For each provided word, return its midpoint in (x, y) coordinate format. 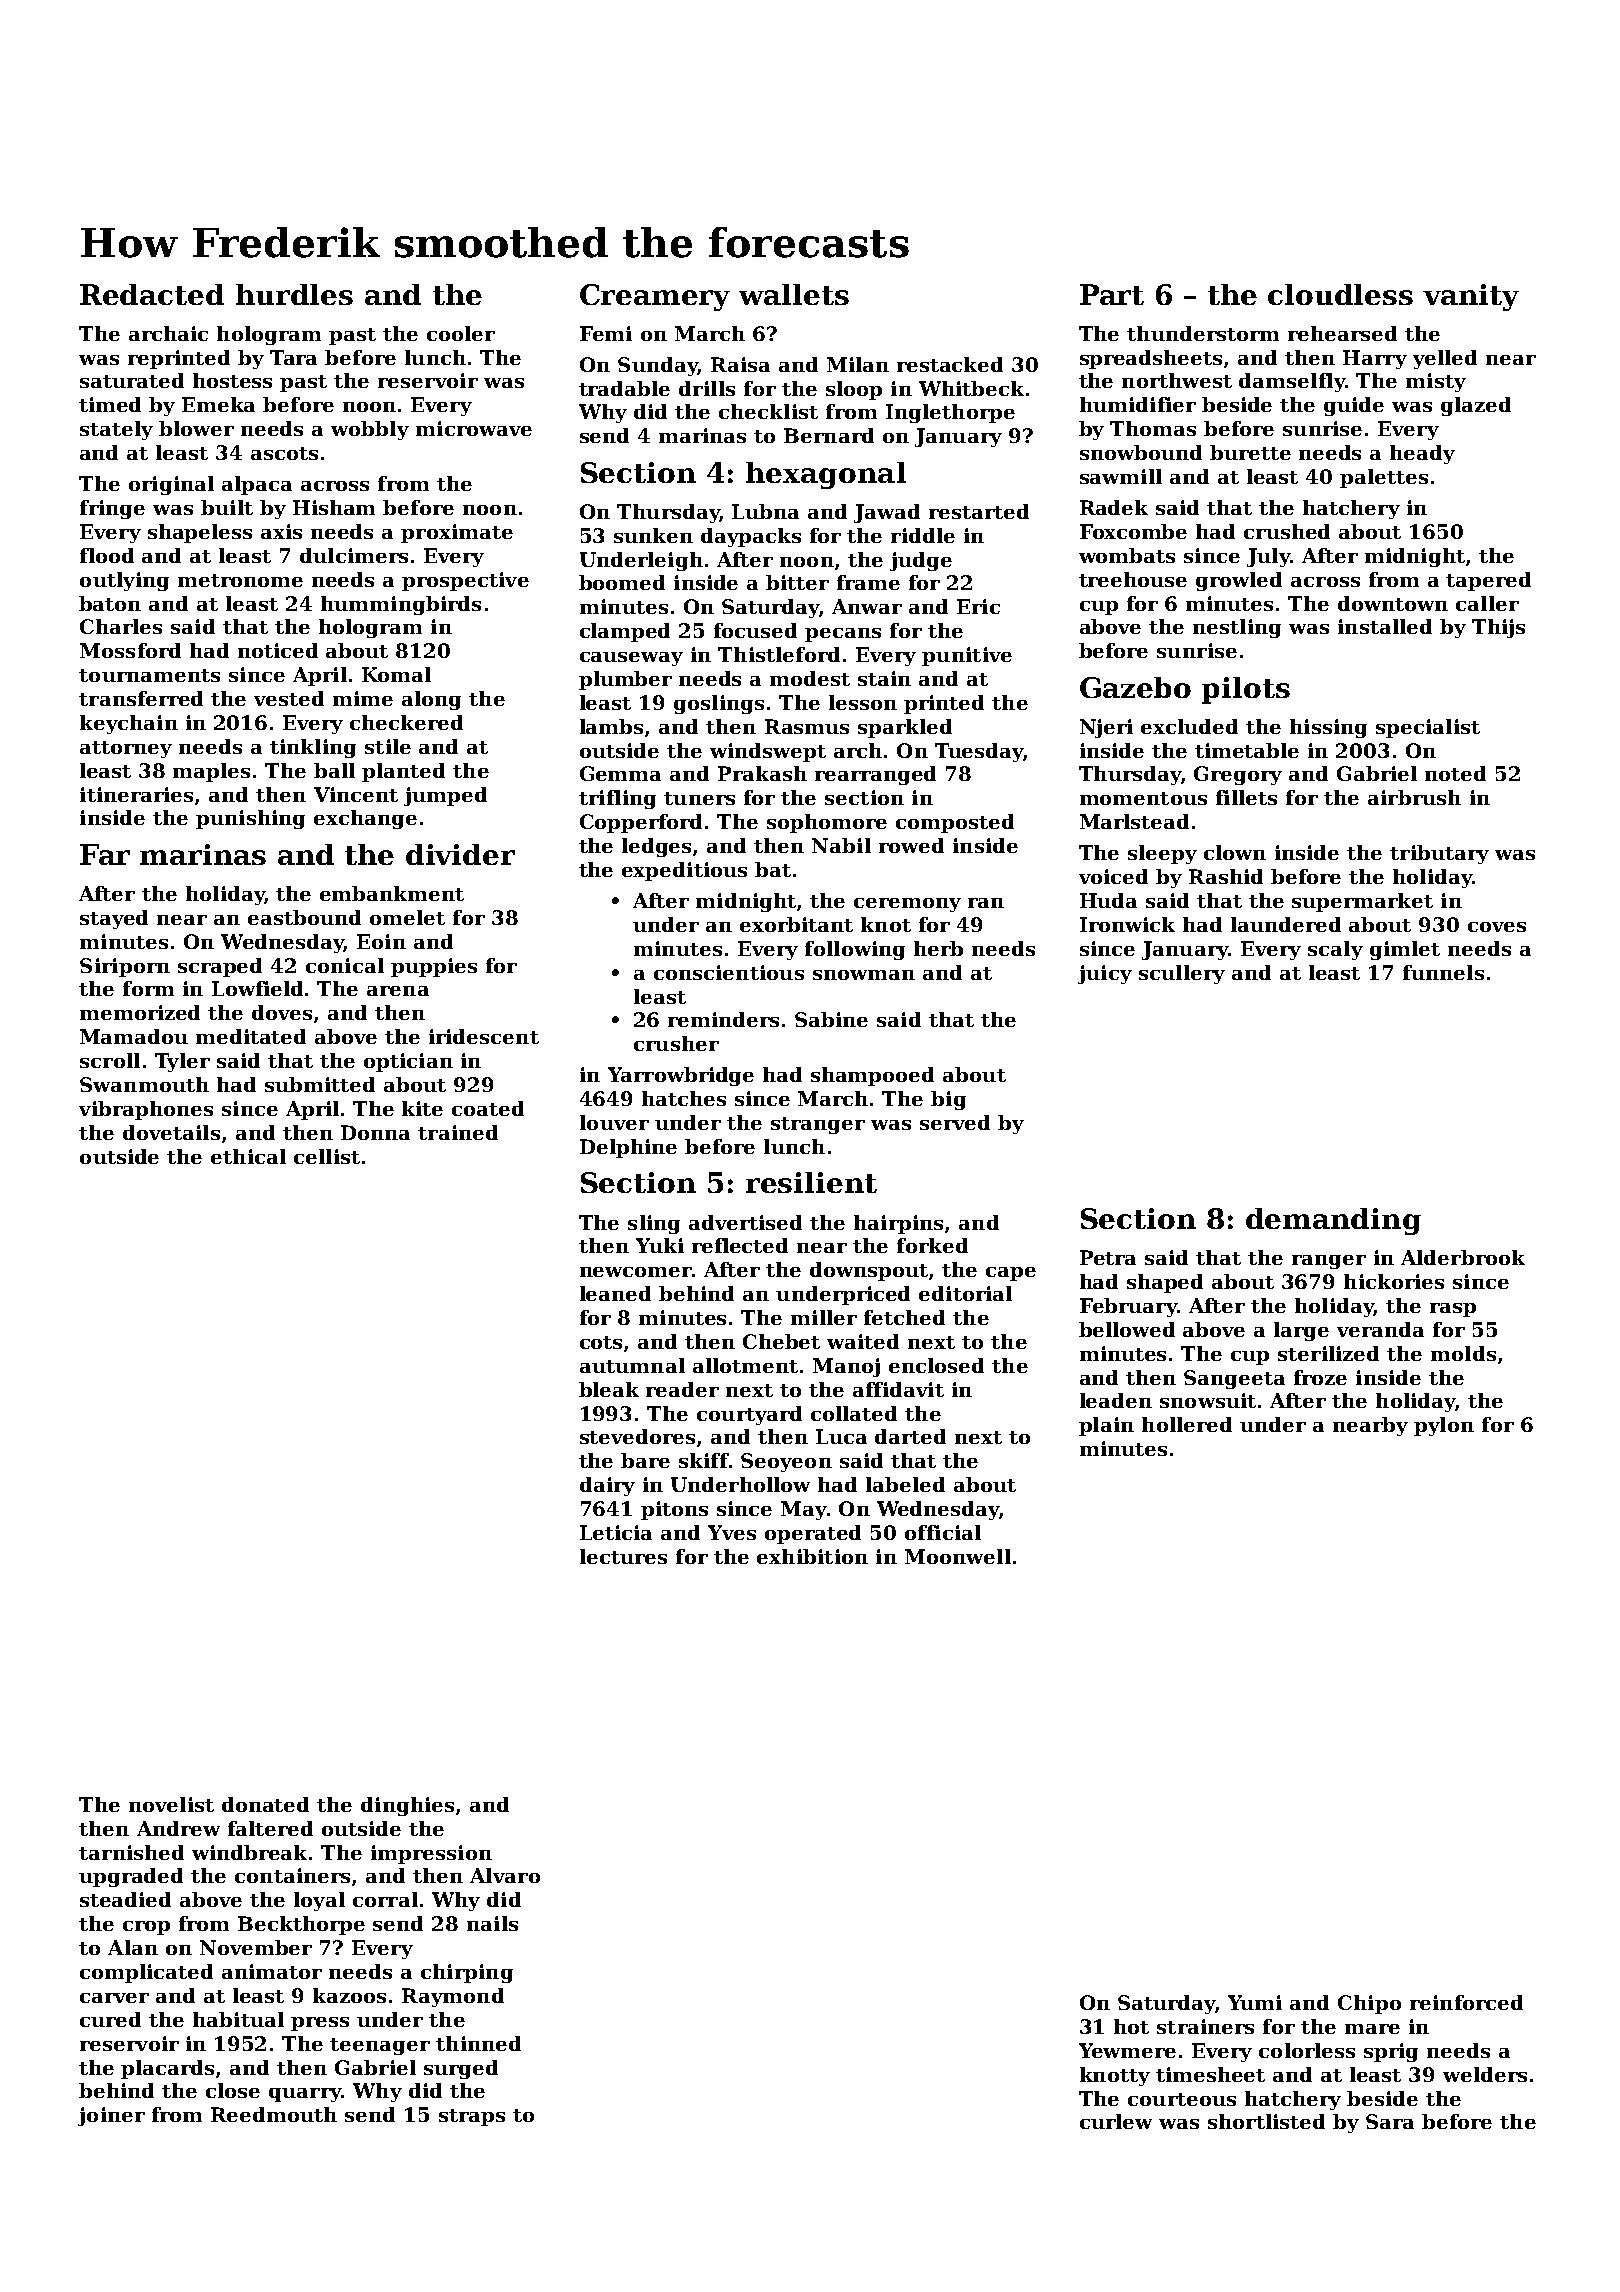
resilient (811, 1182)
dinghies (407, 1806)
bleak (609, 1389)
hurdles (294, 294)
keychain (129, 724)
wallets (794, 294)
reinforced (1466, 2002)
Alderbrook (1463, 1257)
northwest (1177, 380)
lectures (623, 1556)
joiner (111, 2116)
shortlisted (1266, 2121)
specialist (1428, 728)
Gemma (620, 773)
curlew (1116, 2121)
